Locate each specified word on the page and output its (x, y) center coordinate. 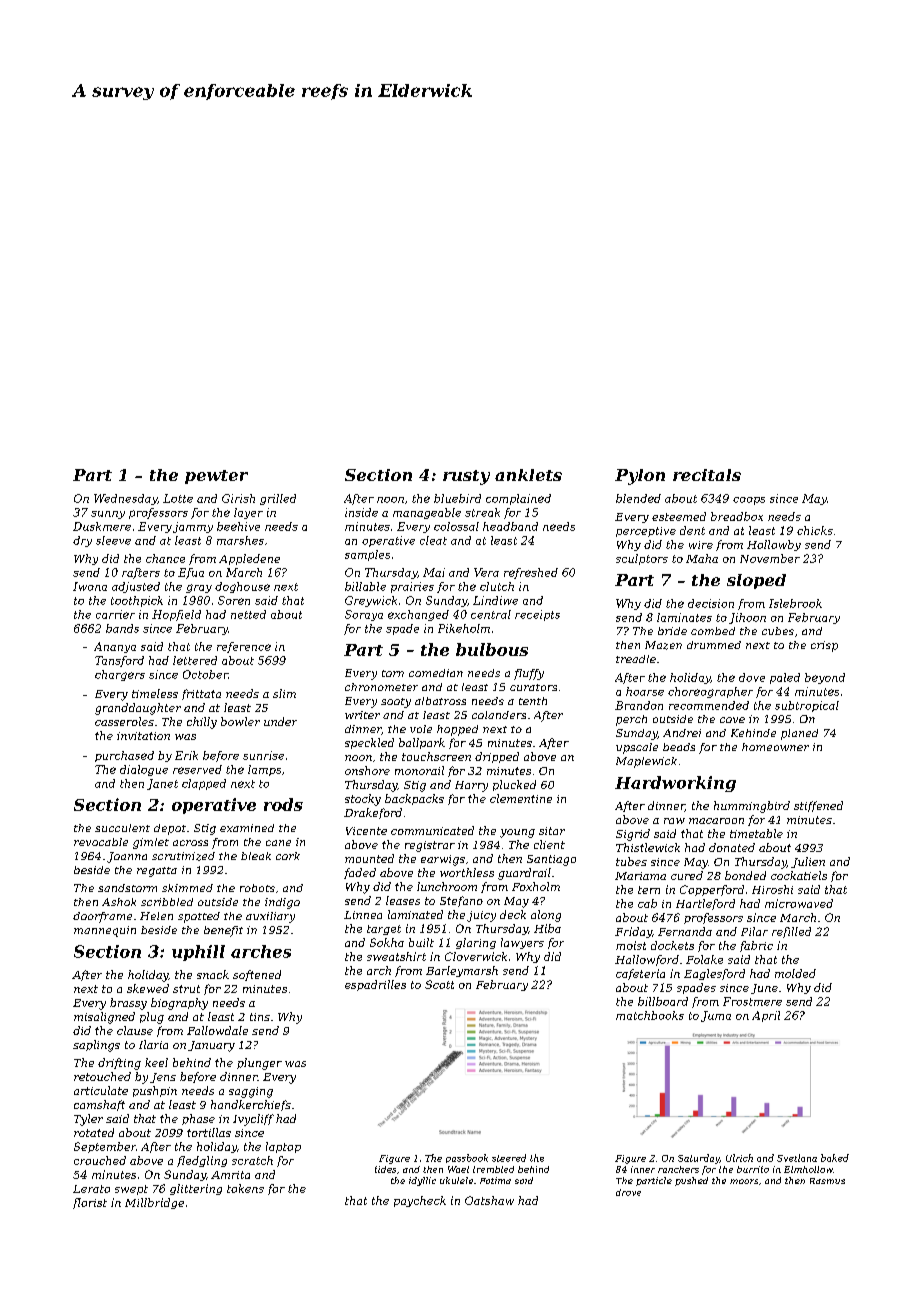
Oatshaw (489, 1200)
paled (785, 678)
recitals (707, 475)
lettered (195, 660)
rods (283, 804)
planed (799, 734)
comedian (436, 673)
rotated (94, 1132)
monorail (419, 770)
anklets (528, 475)
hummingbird (752, 807)
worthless (467, 872)
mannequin (105, 931)
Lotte (178, 498)
